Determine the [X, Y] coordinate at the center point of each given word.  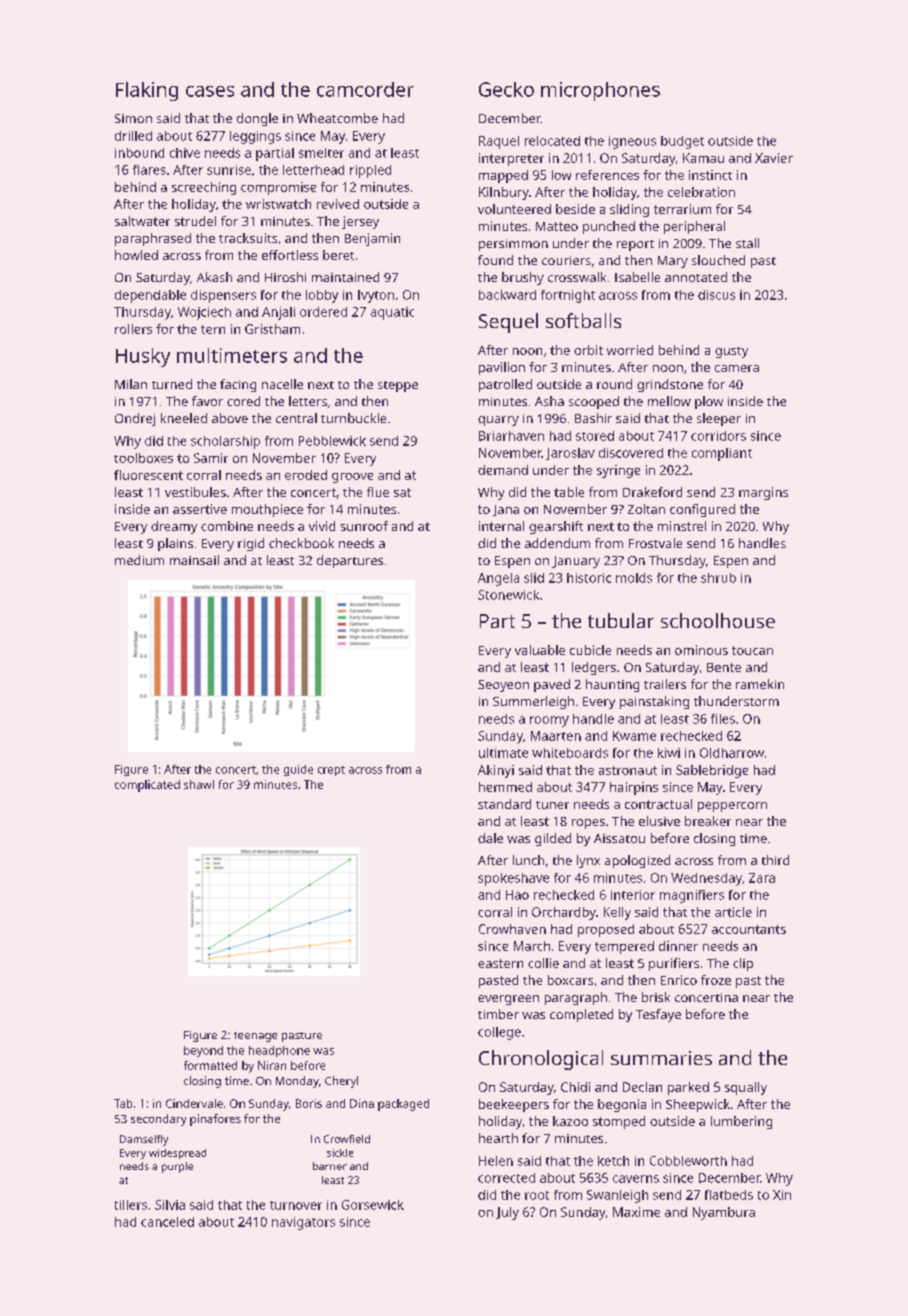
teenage [255, 1037]
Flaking [147, 91]
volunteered [514, 209]
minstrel [682, 526]
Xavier [774, 158]
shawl [199, 784]
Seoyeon [503, 686]
